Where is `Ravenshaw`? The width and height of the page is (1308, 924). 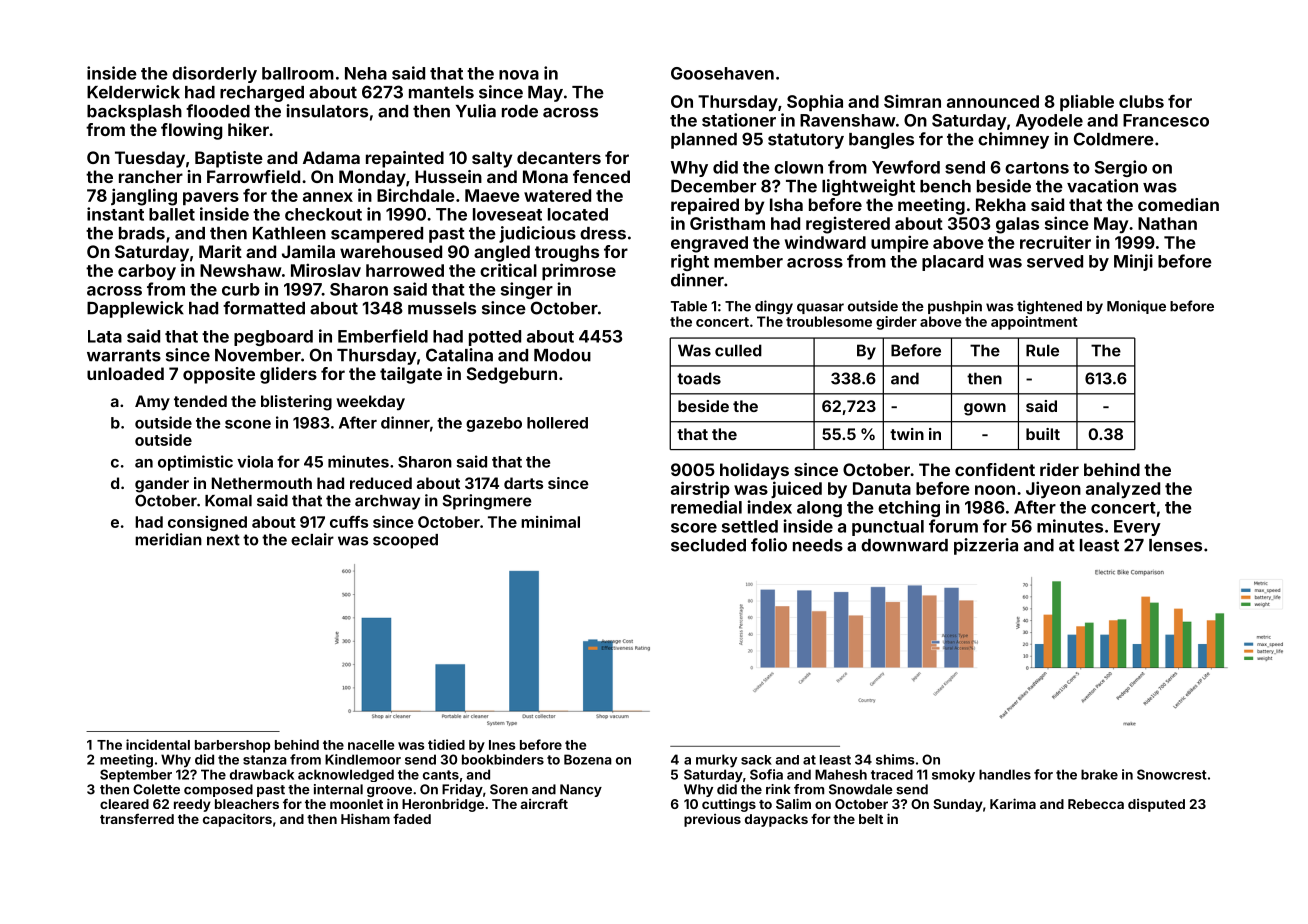
Ravenshaw is located at coordinates (848, 120).
